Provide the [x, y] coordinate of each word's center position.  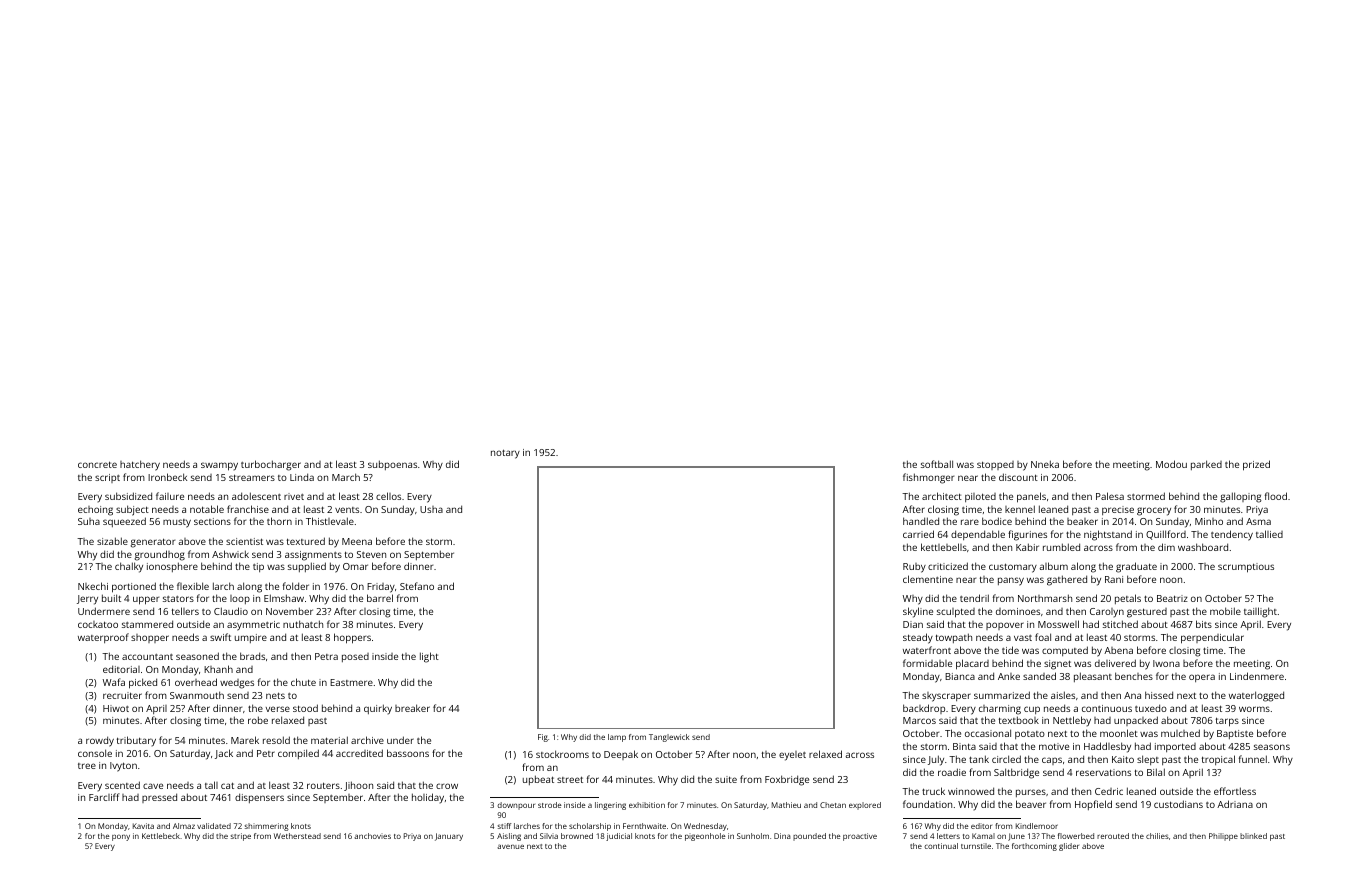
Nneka [1045, 464]
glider [1069, 847]
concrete [97, 464]
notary [505, 454]
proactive [860, 837]
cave [153, 786]
